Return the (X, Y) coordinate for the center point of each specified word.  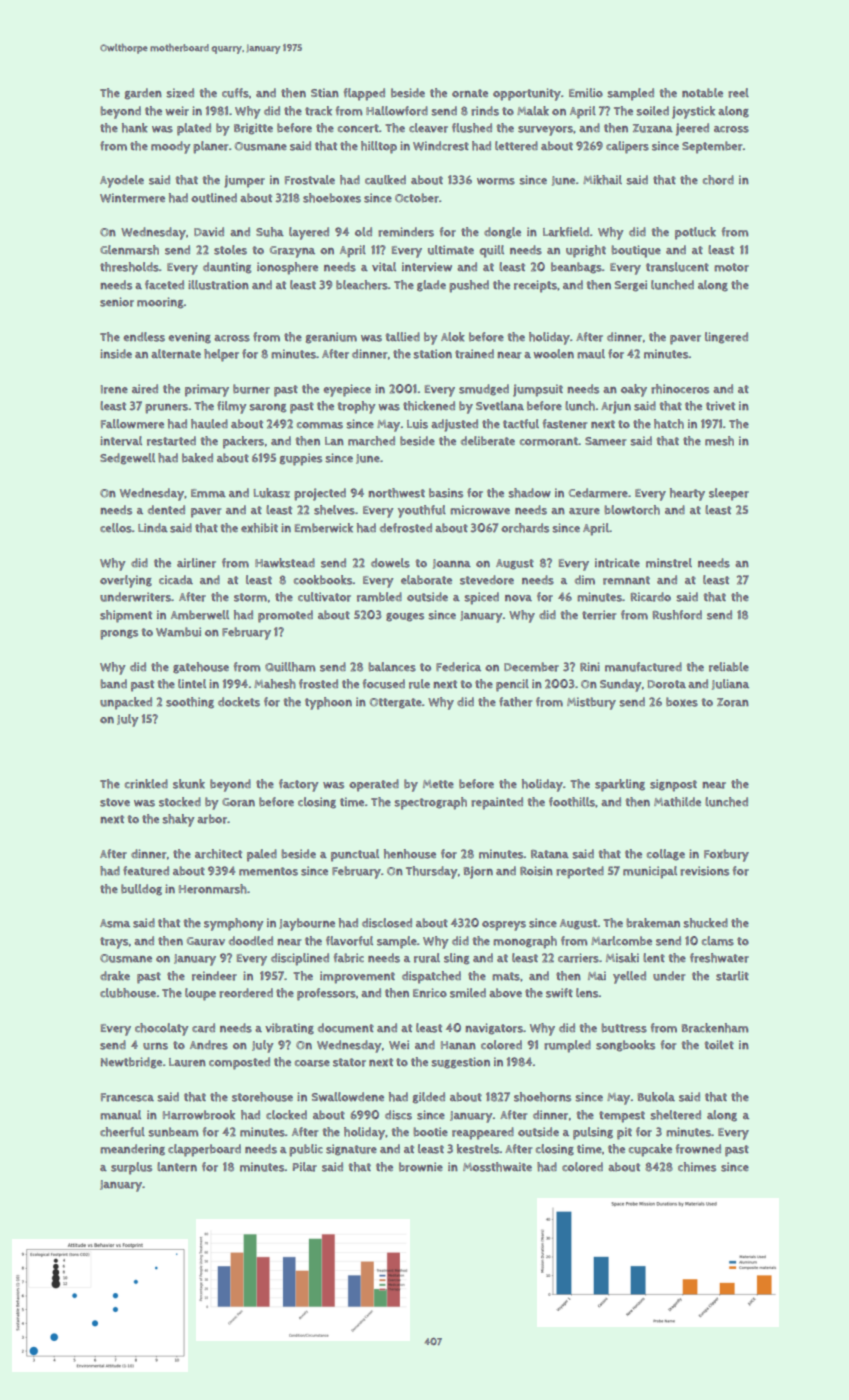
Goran (238, 802)
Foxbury (726, 855)
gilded (429, 1098)
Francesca (127, 1097)
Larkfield (566, 232)
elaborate (426, 580)
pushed (469, 286)
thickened (429, 406)
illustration (218, 285)
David (209, 231)
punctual (355, 855)
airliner (196, 563)
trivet (720, 406)
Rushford (677, 615)
